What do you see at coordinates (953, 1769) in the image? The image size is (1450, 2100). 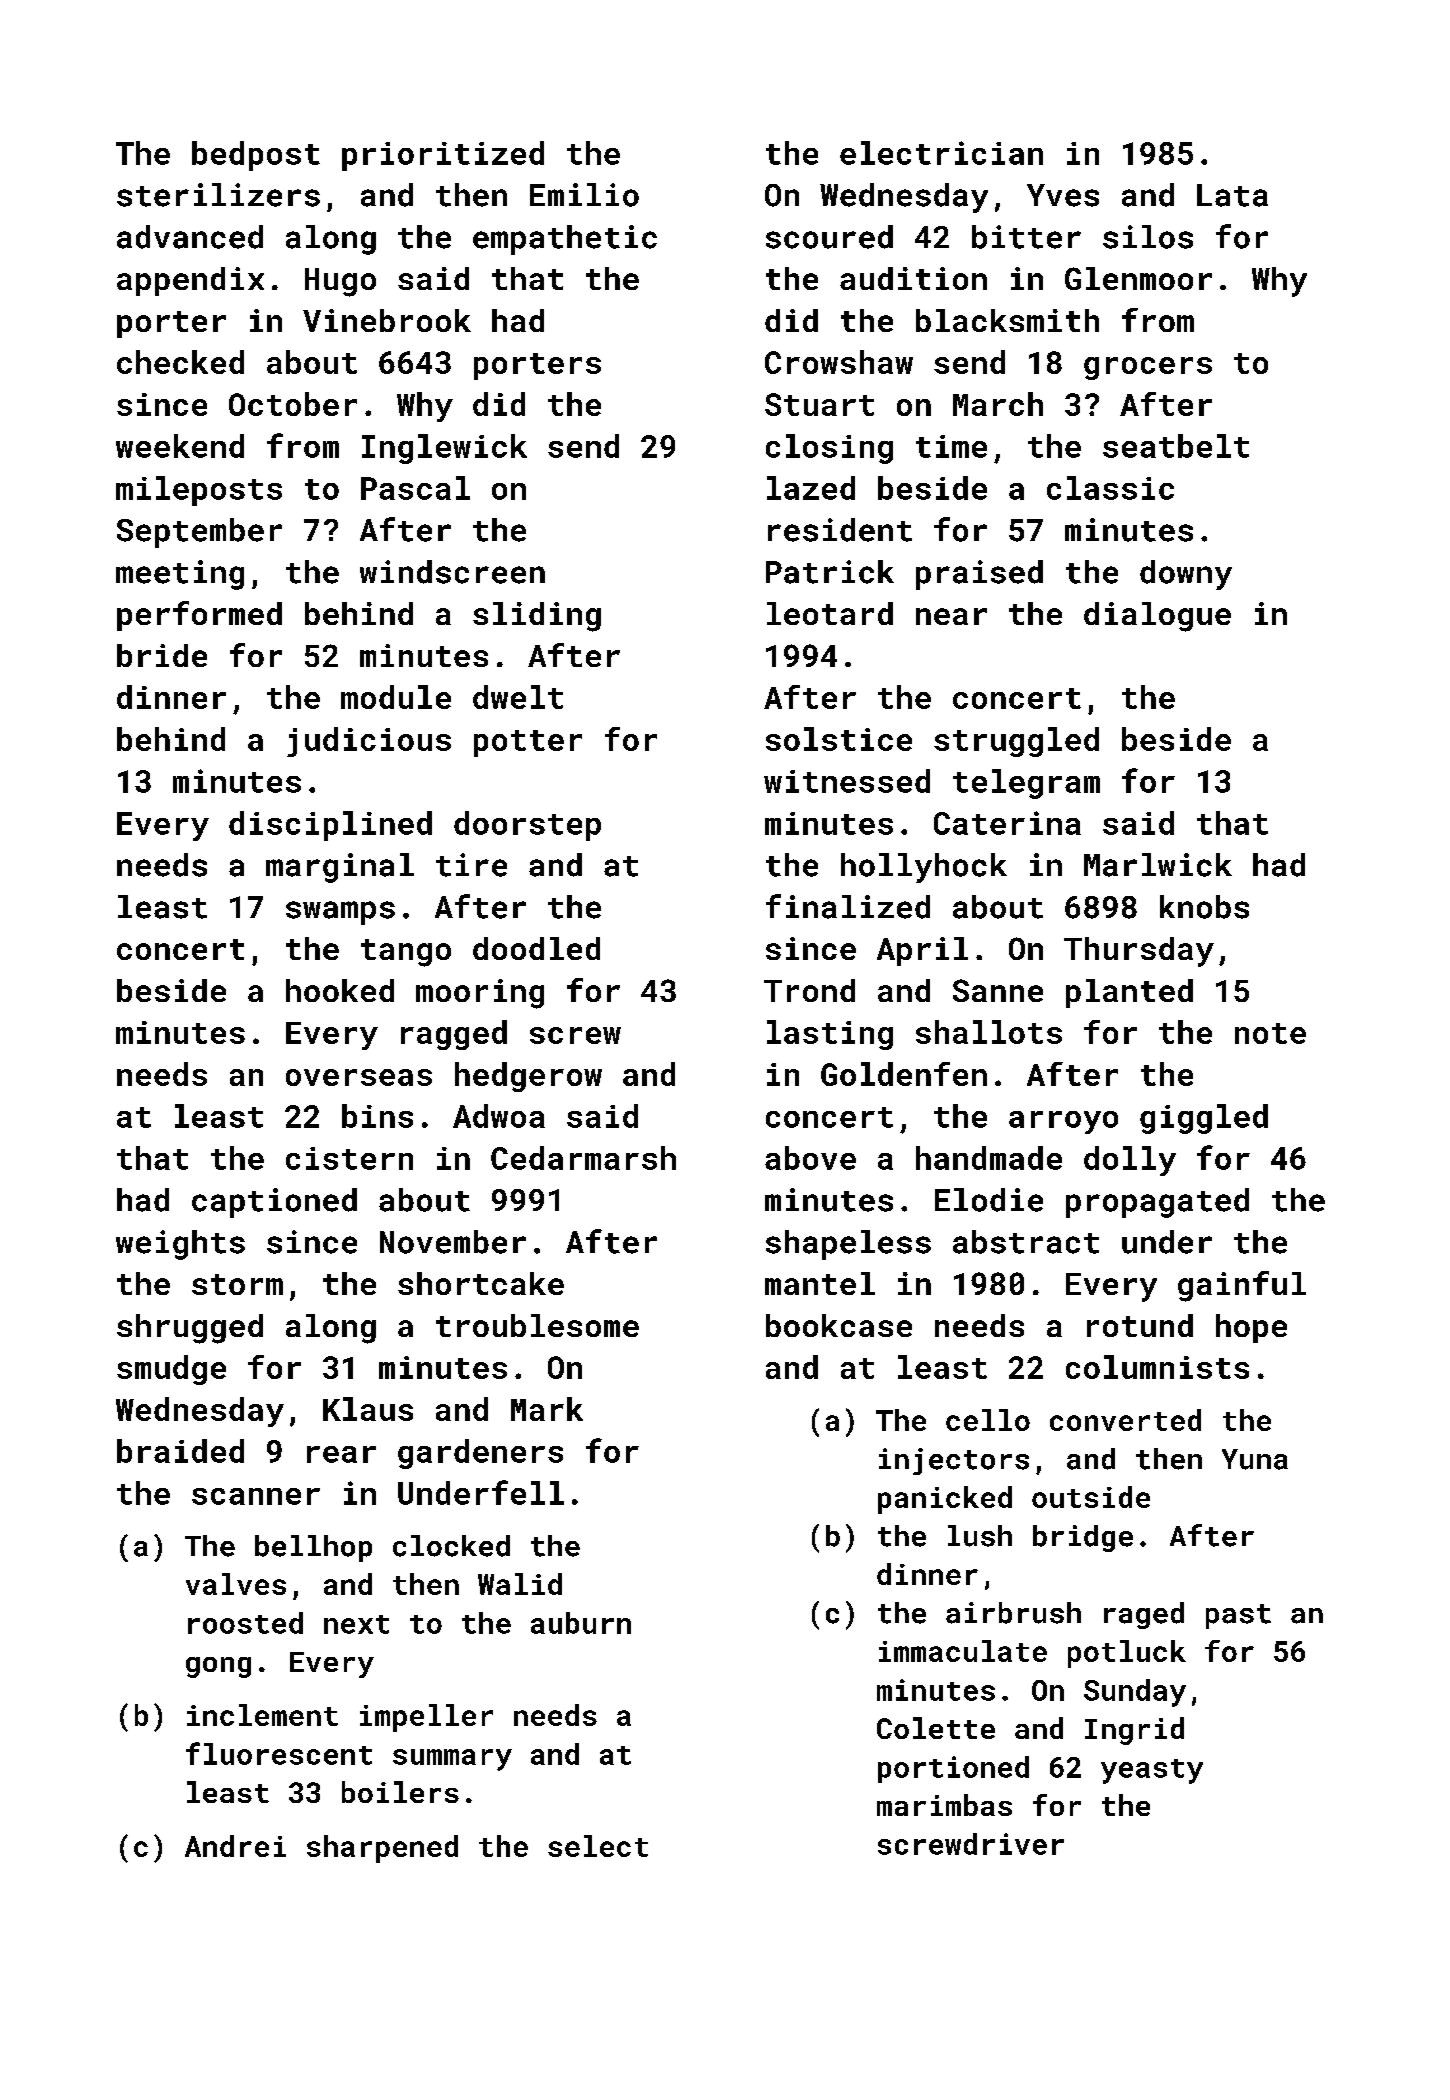 I see `portioned` at bounding box center [953, 1769].
